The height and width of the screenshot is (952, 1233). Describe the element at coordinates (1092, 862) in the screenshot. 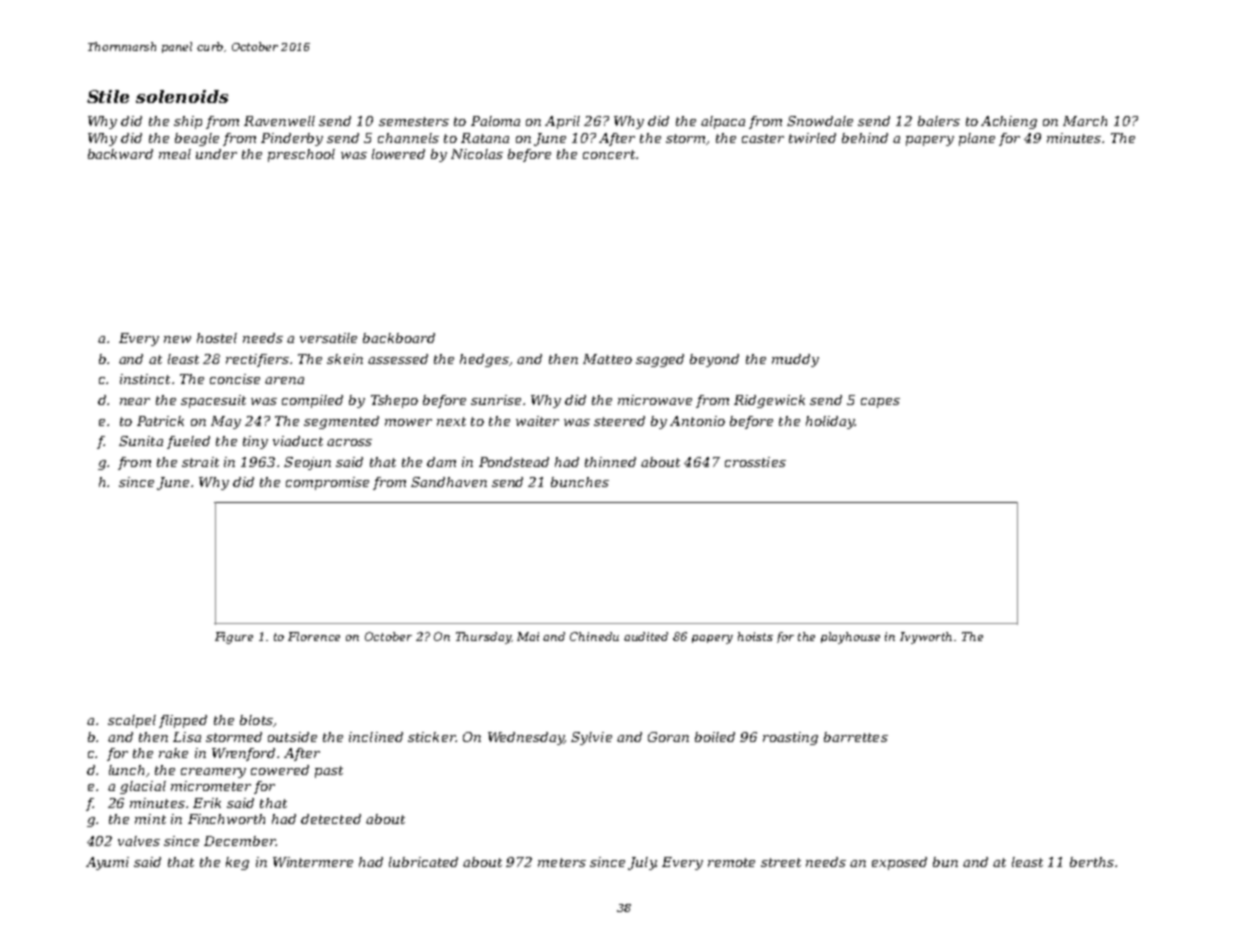

I see `berths` at that location.
